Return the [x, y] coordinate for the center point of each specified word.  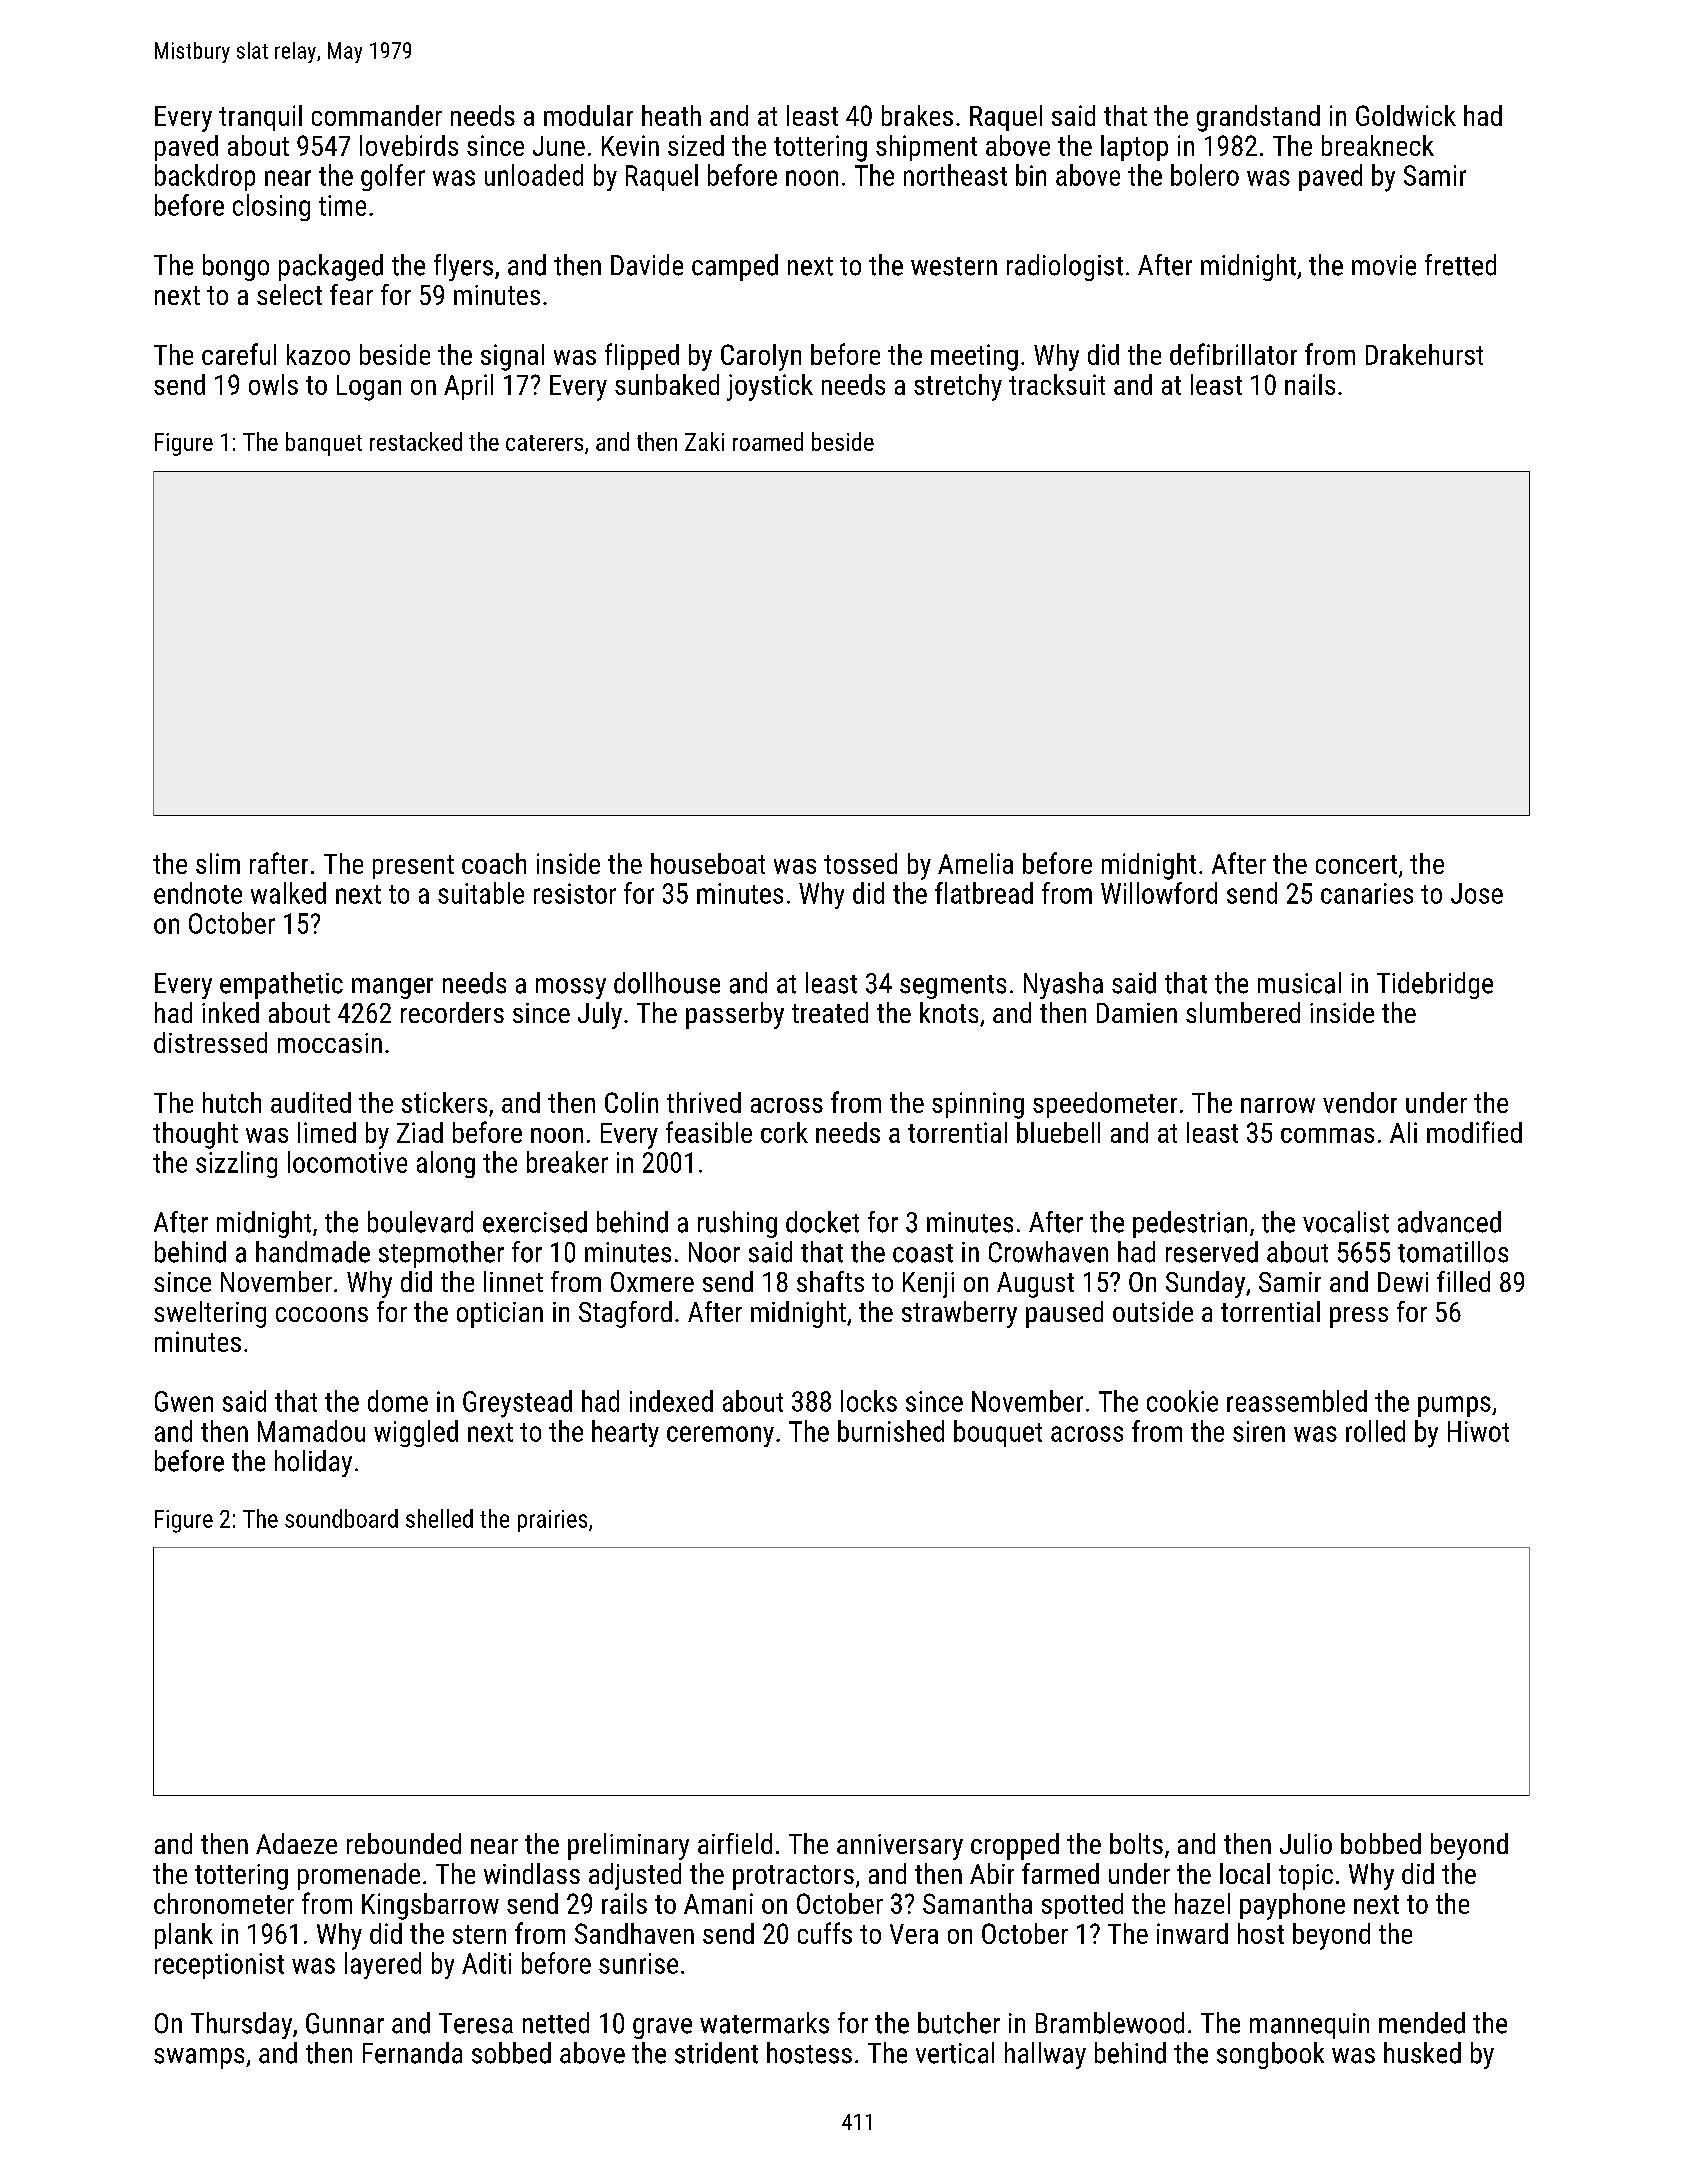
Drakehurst [1424, 354]
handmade [313, 1252]
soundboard [341, 1518]
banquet [324, 444]
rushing [737, 1224]
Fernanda [412, 2053]
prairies [552, 1521]
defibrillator [1233, 354]
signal [512, 357]
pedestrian [1190, 1224]
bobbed [1381, 1843]
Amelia [975, 863]
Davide [647, 265]
